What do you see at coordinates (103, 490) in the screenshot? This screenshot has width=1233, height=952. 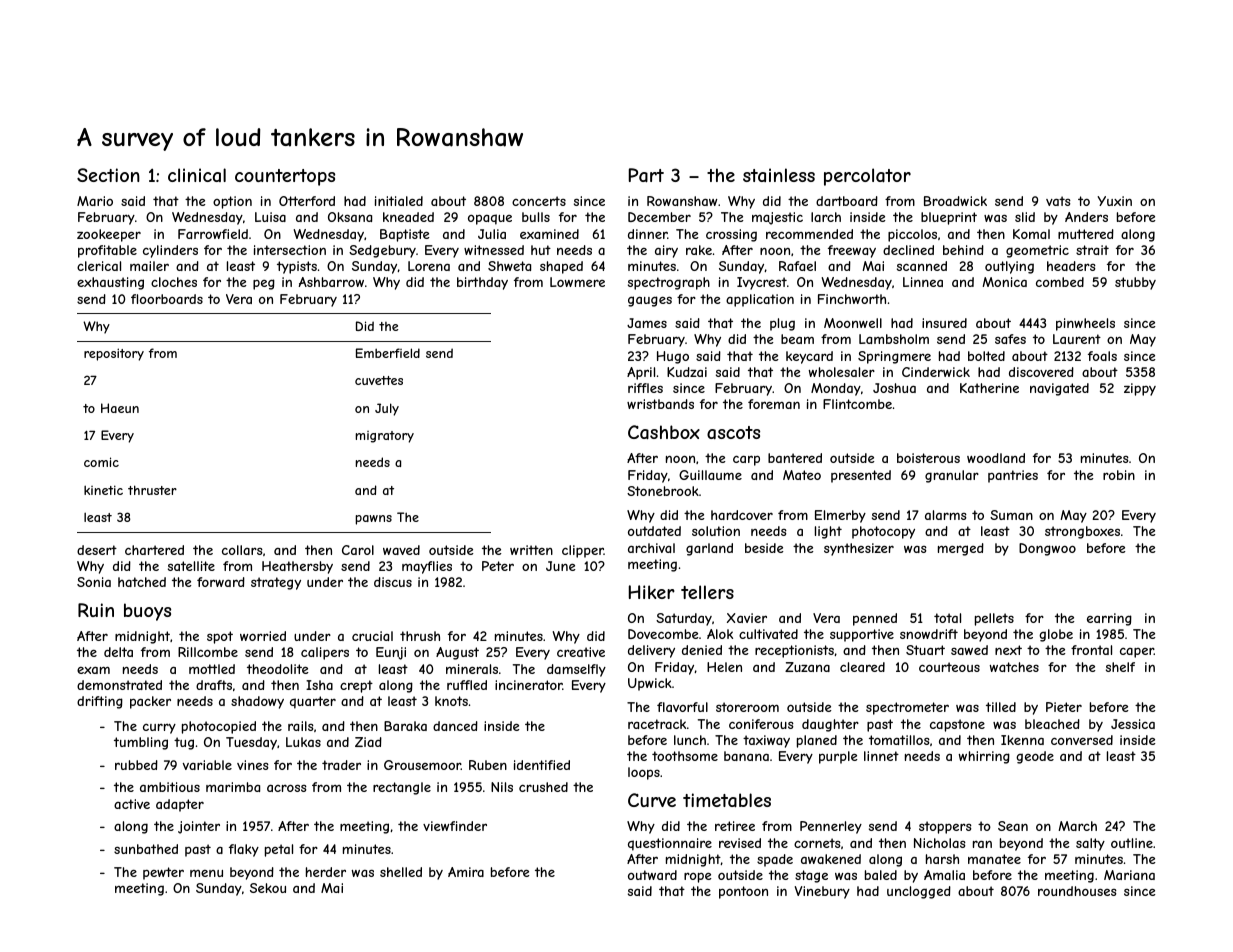 I see `kinetic` at bounding box center [103, 490].
